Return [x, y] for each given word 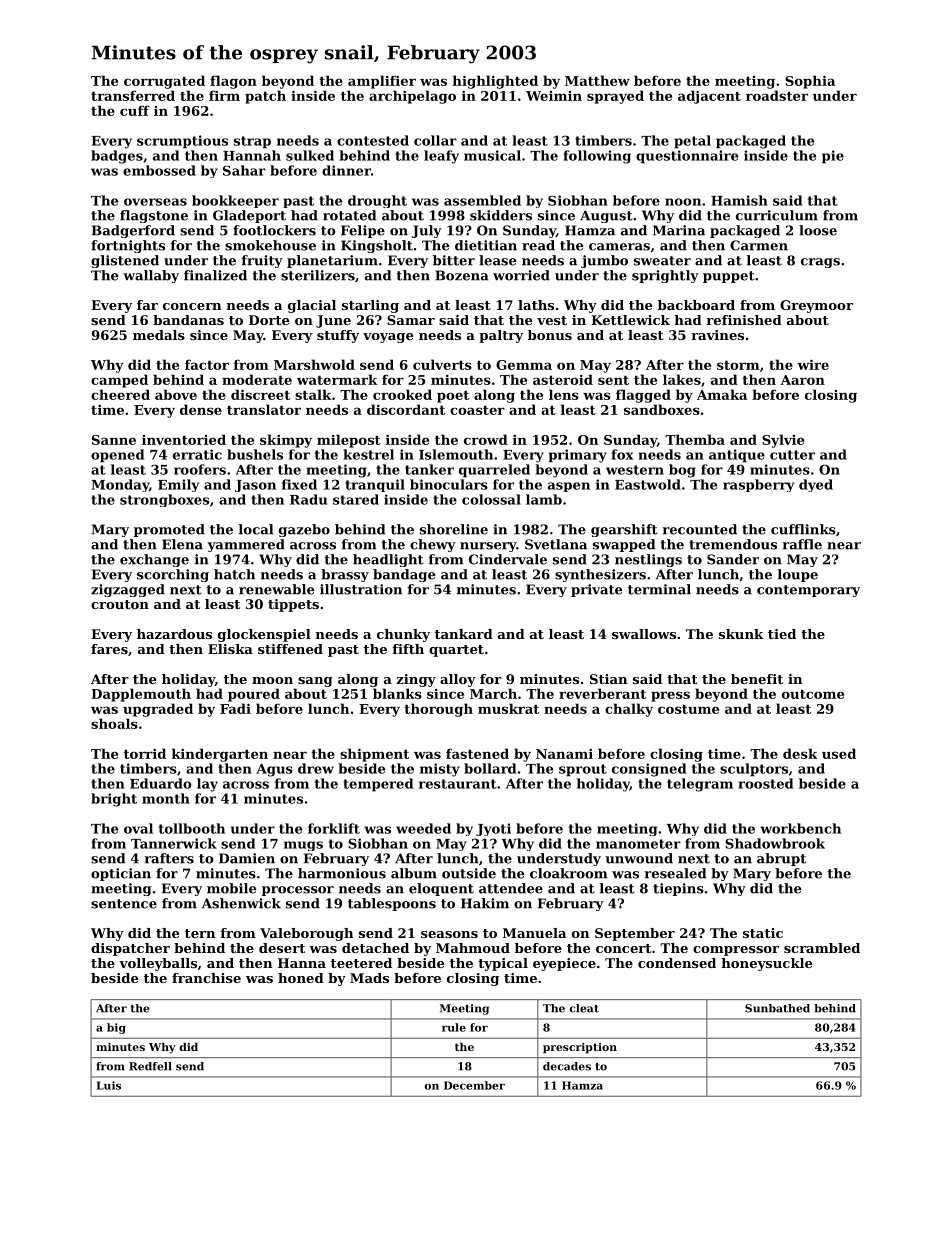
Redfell [150, 1066]
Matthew [597, 80]
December [474, 1085]
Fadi [235, 708]
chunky [403, 635]
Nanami [564, 754]
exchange [154, 560]
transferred [133, 95]
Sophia [810, 82]
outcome [813, 694]
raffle [802, 544]
